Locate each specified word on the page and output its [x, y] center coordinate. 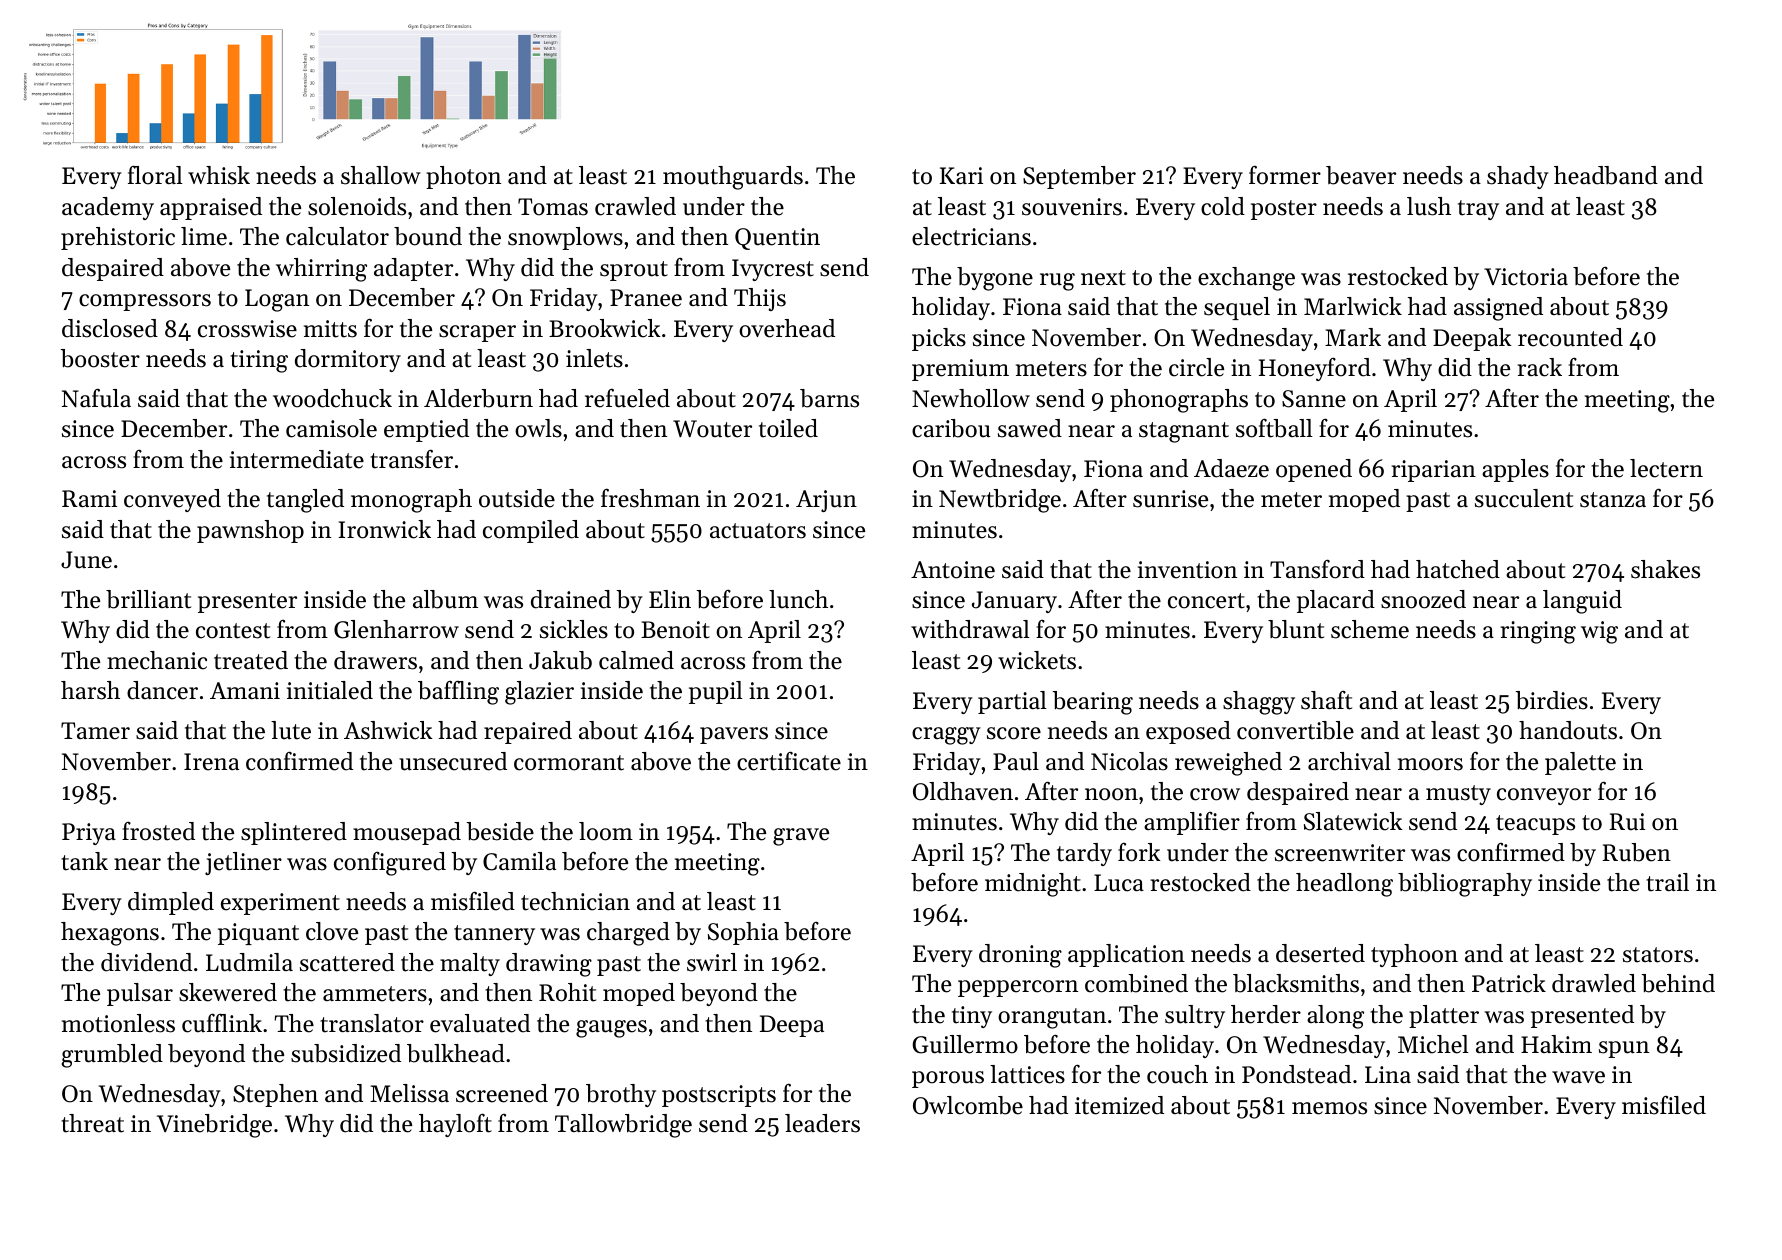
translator [372, 1023]
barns [829, 398]
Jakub [560, 660]
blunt [1296, 629]
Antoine [953, 570]
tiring [259, 361]
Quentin [777, 239]
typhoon [1414, 955]
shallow [381, 175]
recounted [1570, 337]
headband [1606, 175]
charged [628, 934]
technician [575, 901]
